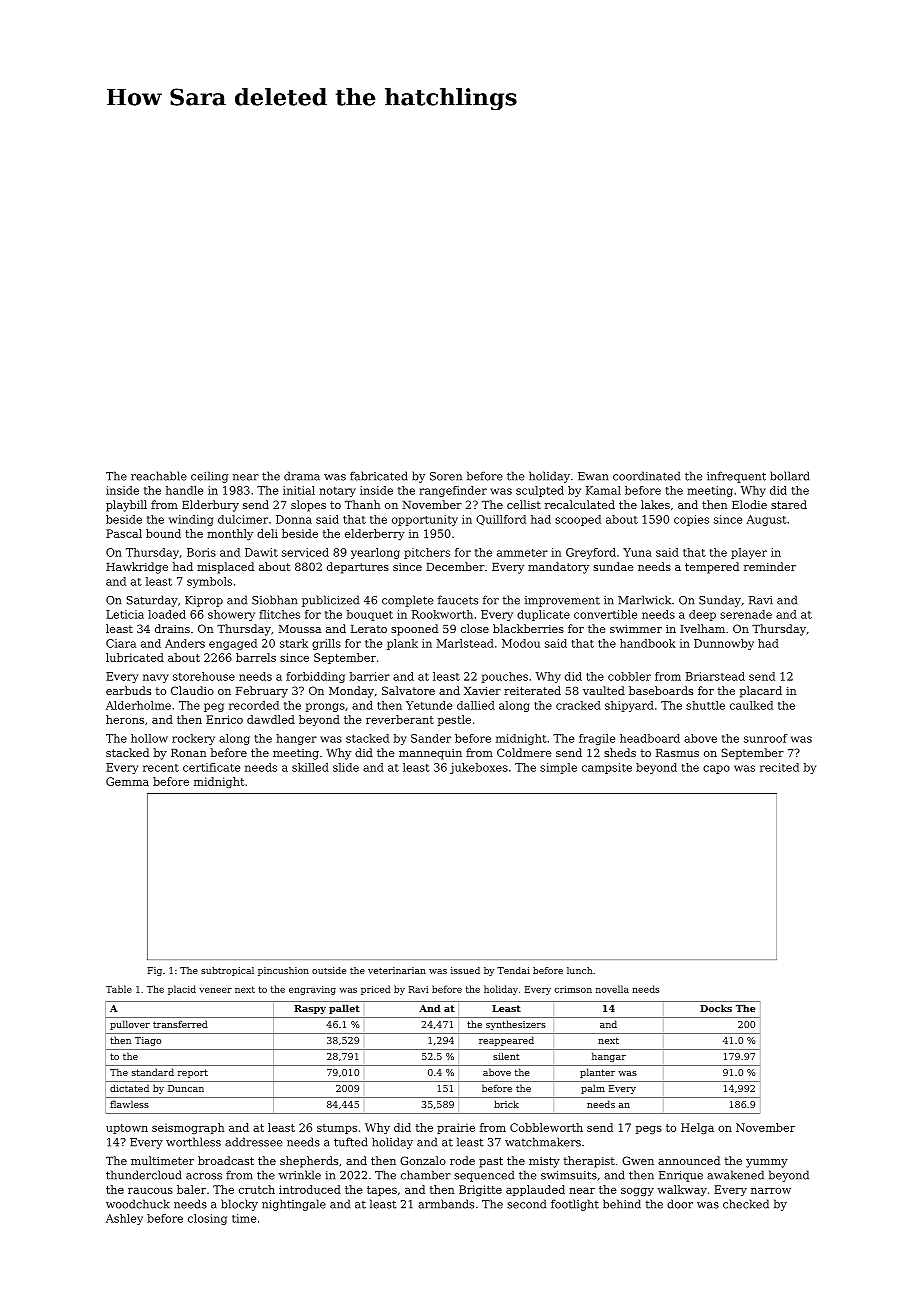 Image resolution: width=924 pixels, height=1308 pixels. Describe the element at coordinates (462, 1160) in the document. I see `rode` at that location.
